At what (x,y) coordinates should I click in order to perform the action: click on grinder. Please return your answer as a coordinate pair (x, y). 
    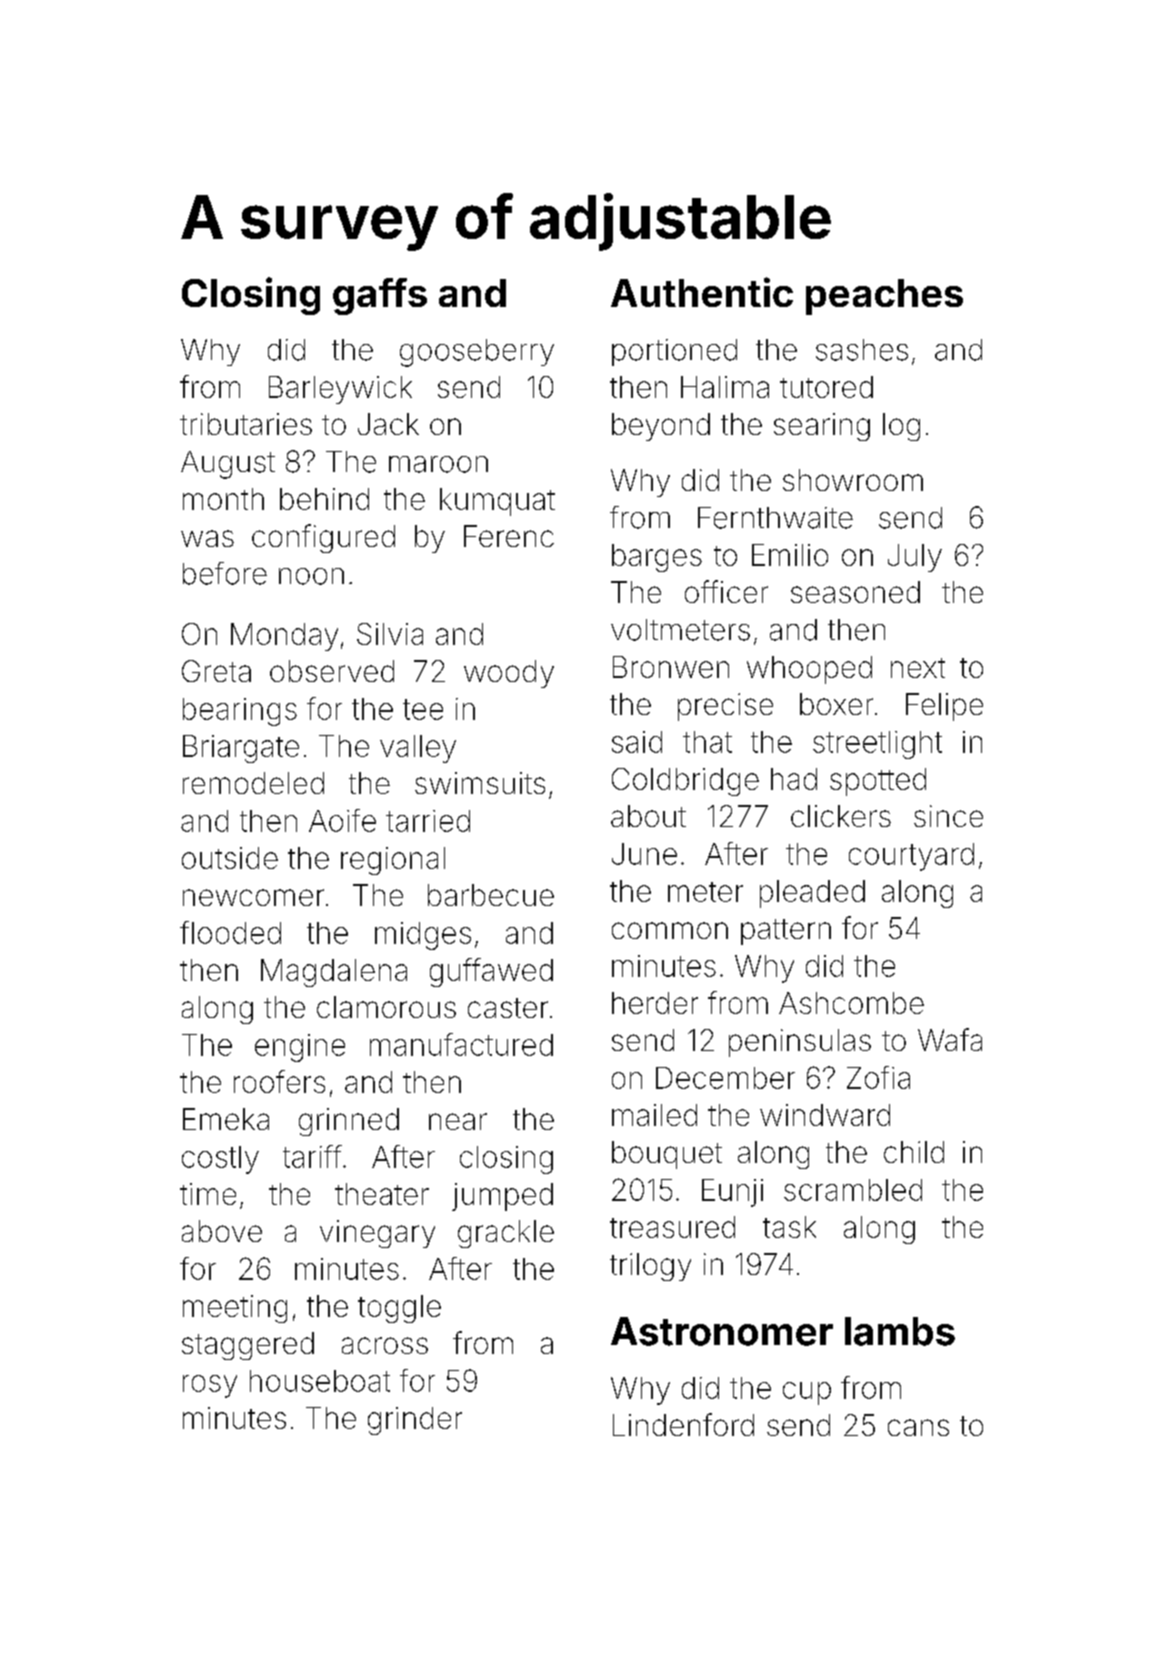
    Looking at the image, I should click on (415, 1421).
